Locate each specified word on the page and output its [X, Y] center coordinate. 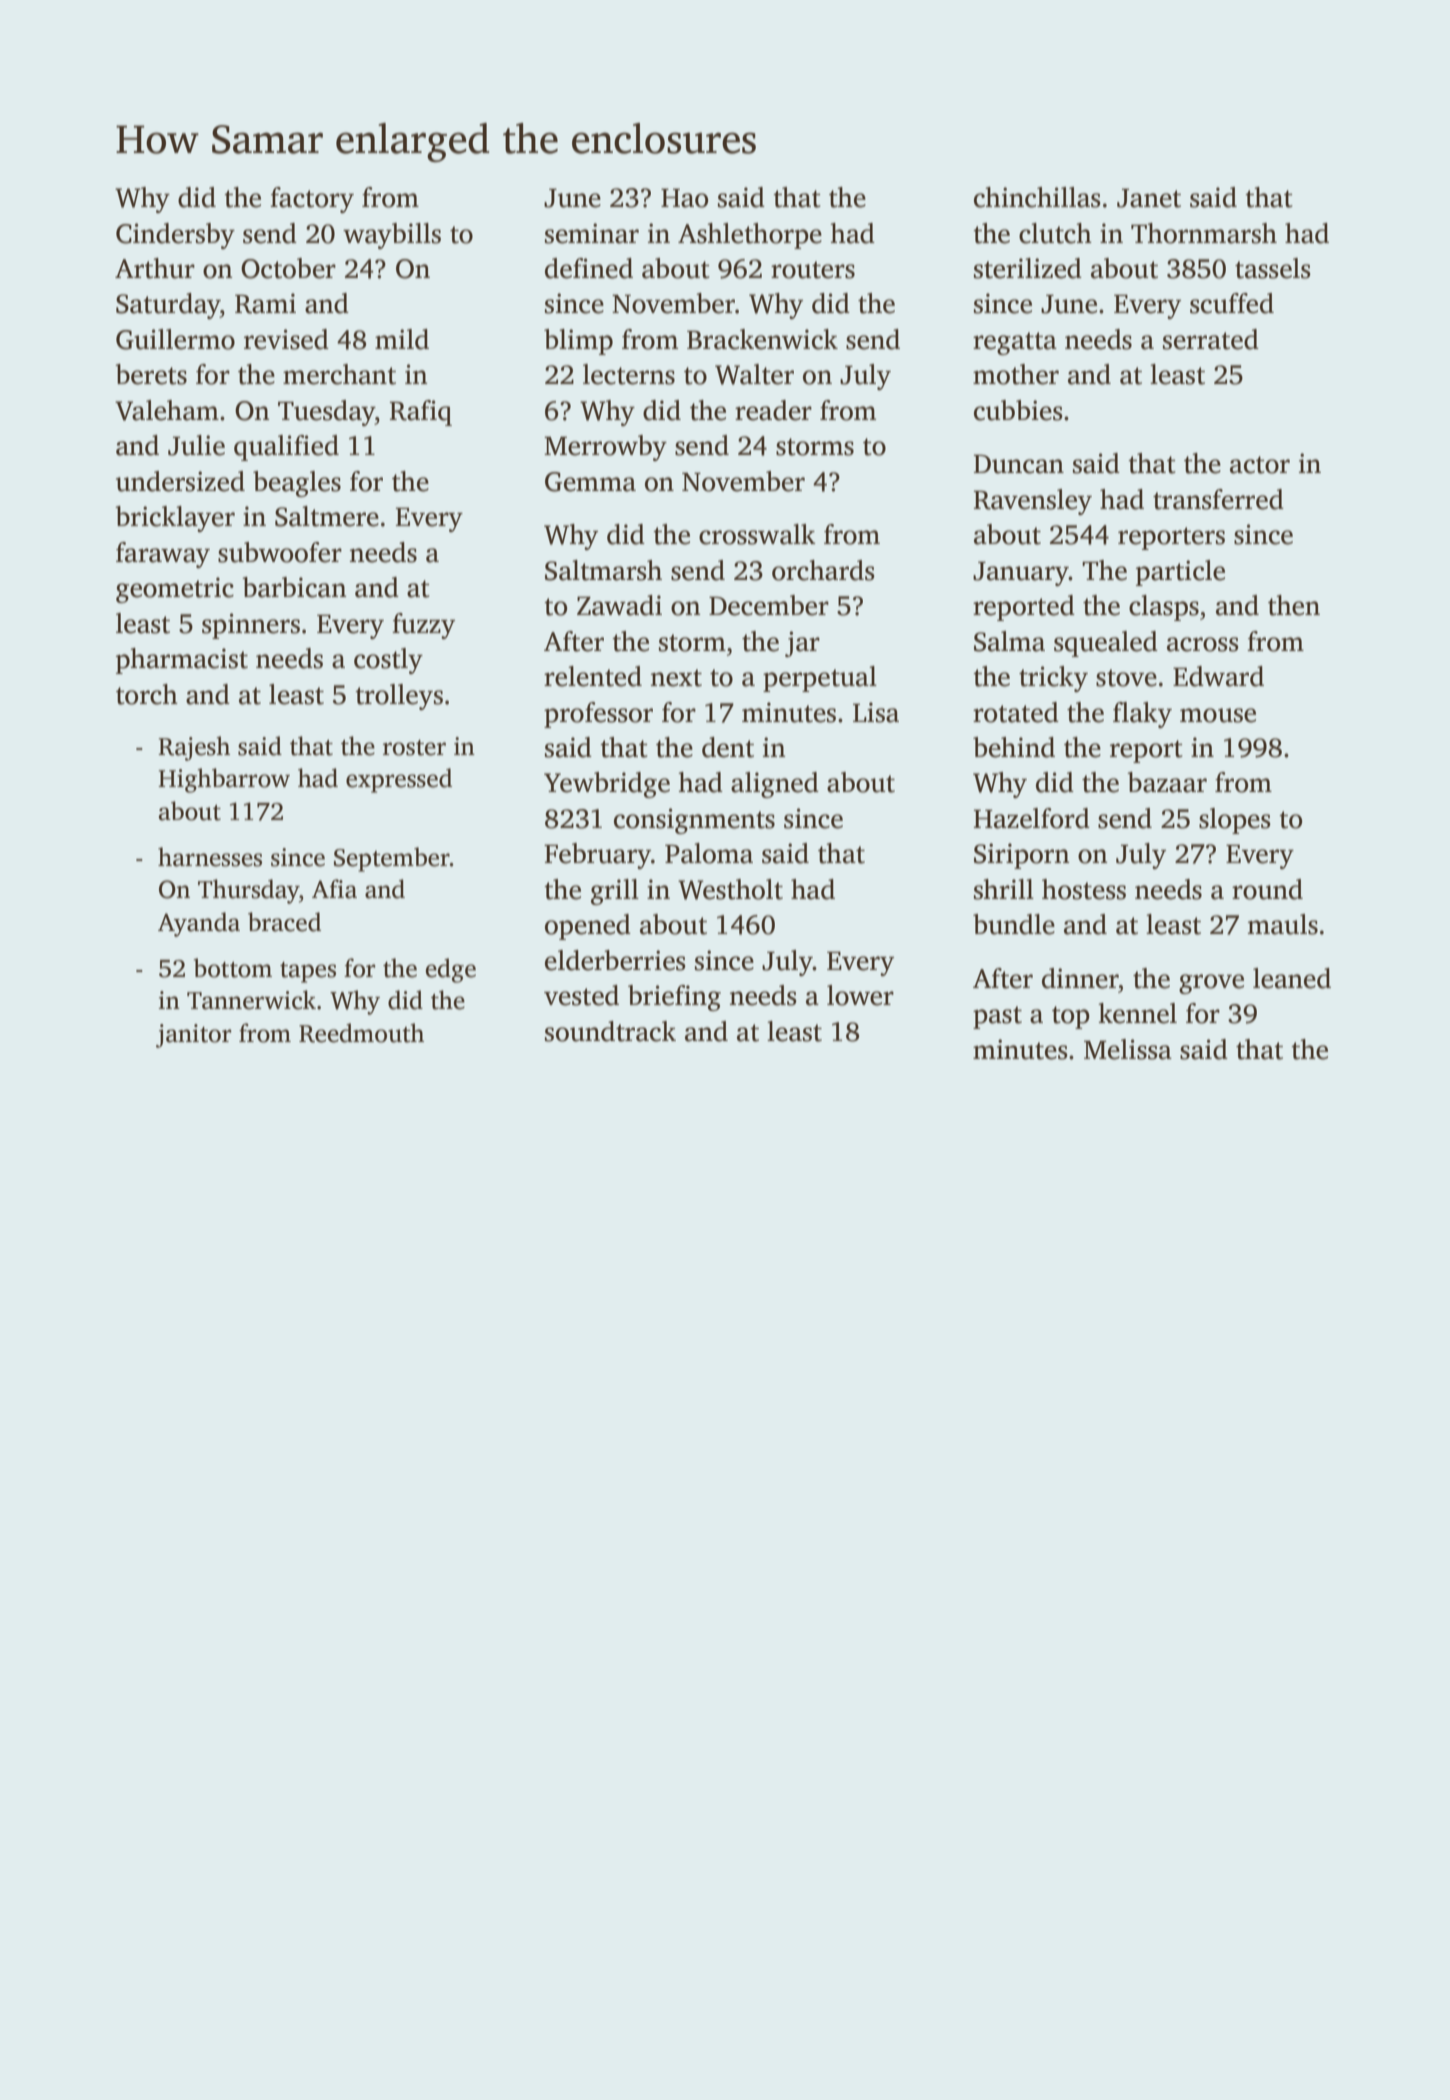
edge [451, 970]
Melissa [1128, 1049]
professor [598, 715]
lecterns [629, 374]
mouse [1218, 715]
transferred [1218, 499]
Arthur [155, 268]
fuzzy [423, 626]
